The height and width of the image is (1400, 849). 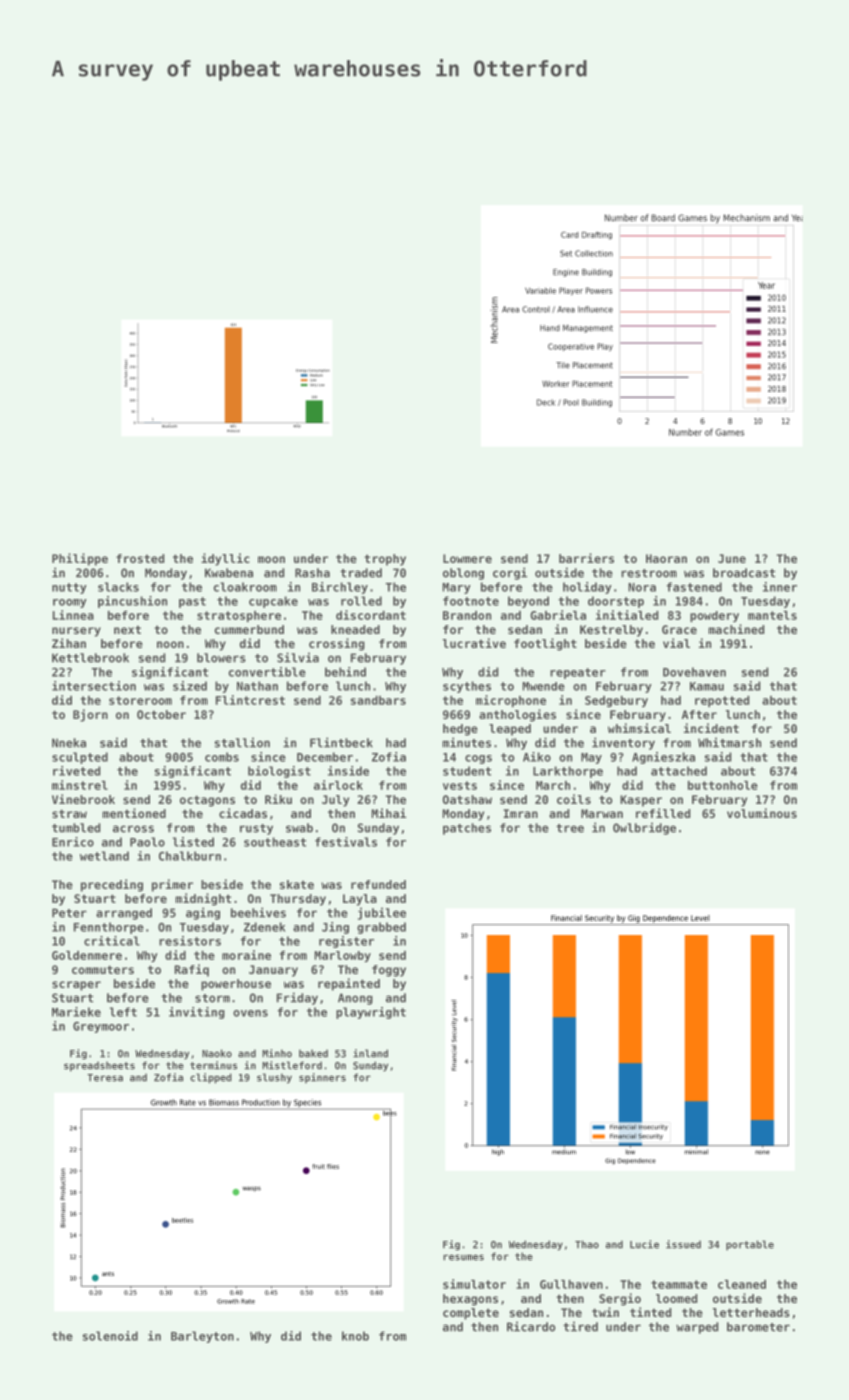 What do you see at coordinates (225, 559) in the image?
I see `idyllic` at bounding box center [225, 559].
